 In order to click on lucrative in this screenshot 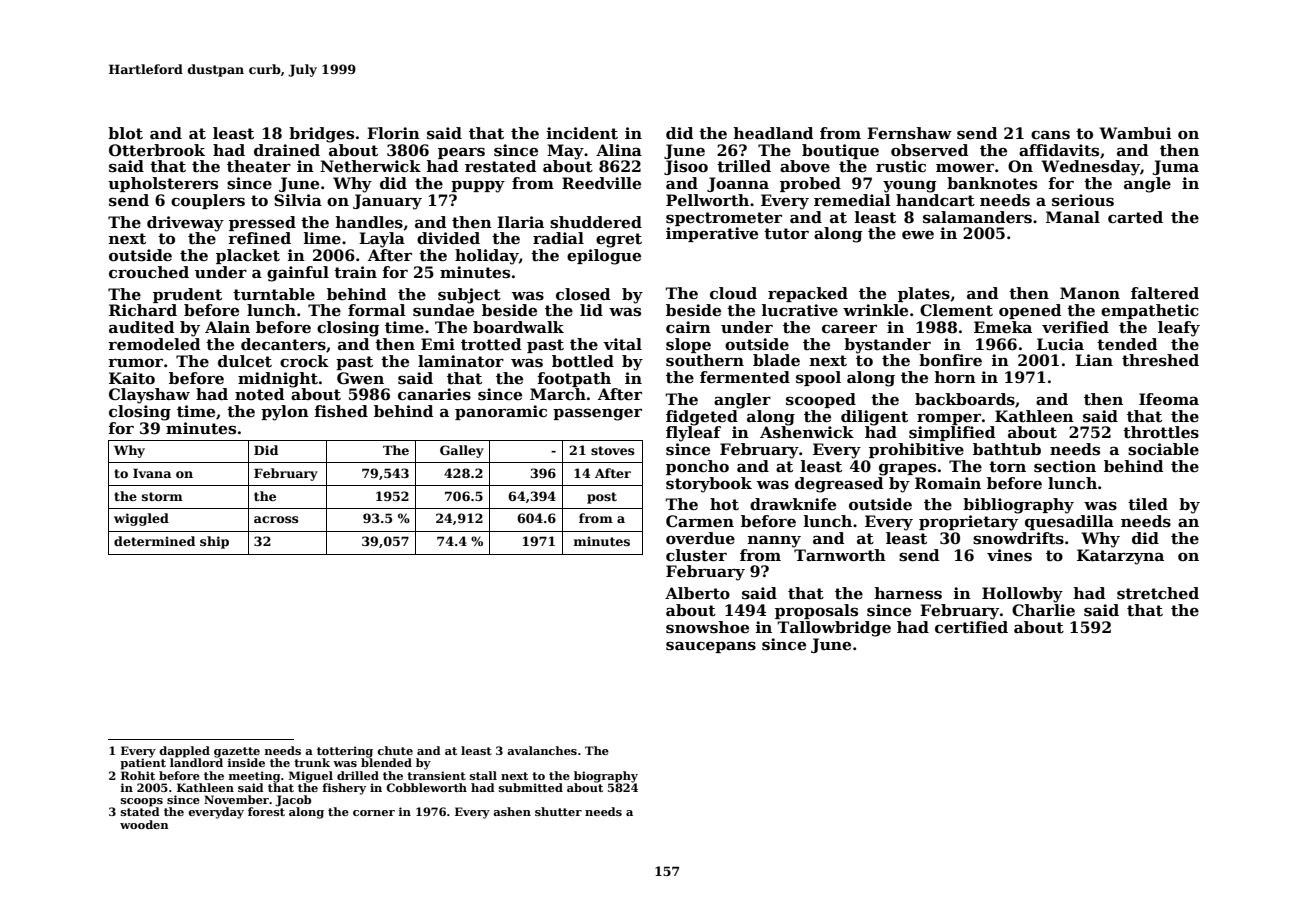, I will do `click(800, 310)`.
